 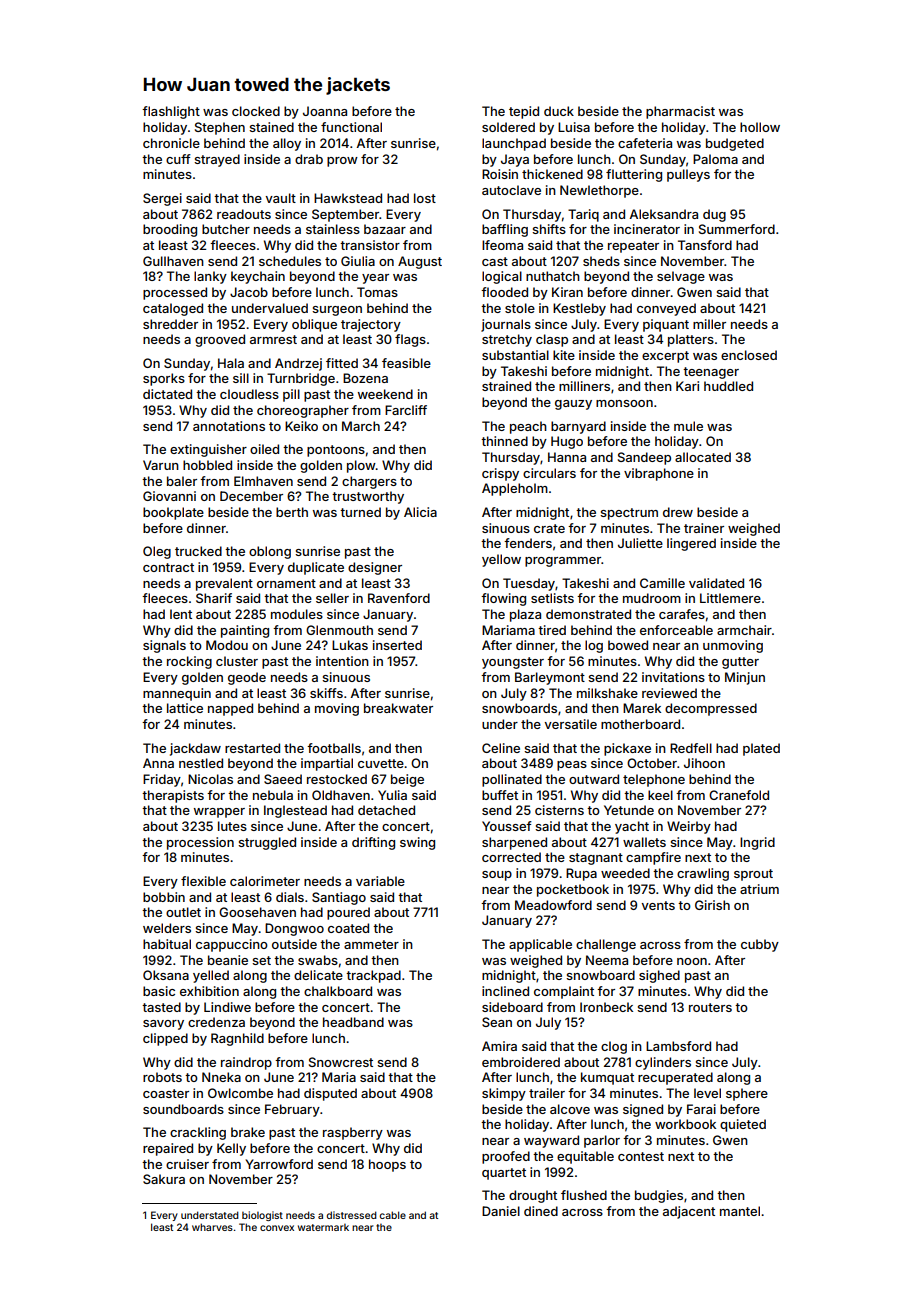 What do you see at coordinates (277, 1228) in the document?
I see `convex` at bounding box center [277, 1228].
